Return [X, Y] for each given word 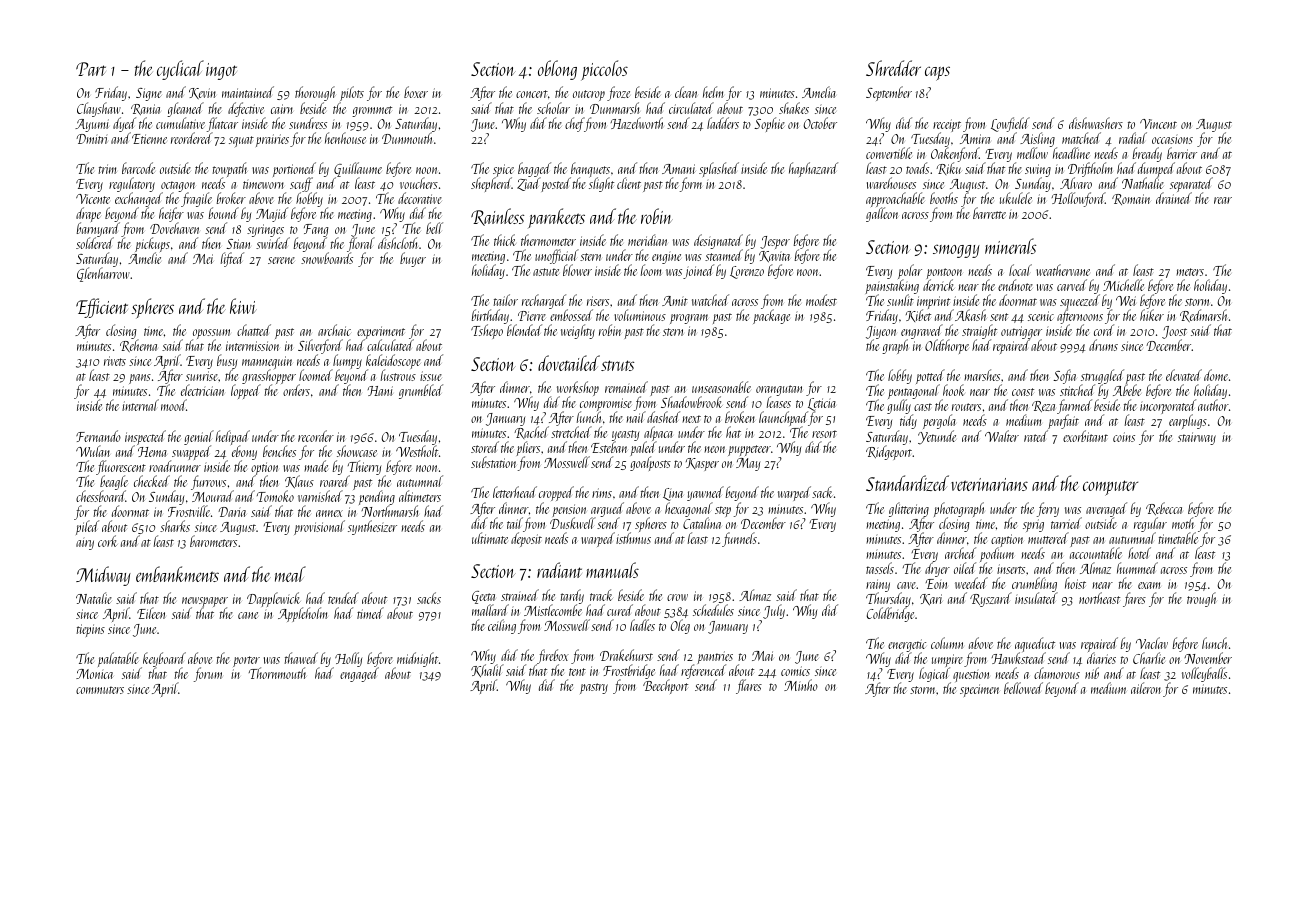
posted [556, 185]
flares [749, 686]
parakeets [556, 218]
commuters [100, 690]
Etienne [149, 139]
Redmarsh [1203, 315]
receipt [947, 126]
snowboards [327, 258]
